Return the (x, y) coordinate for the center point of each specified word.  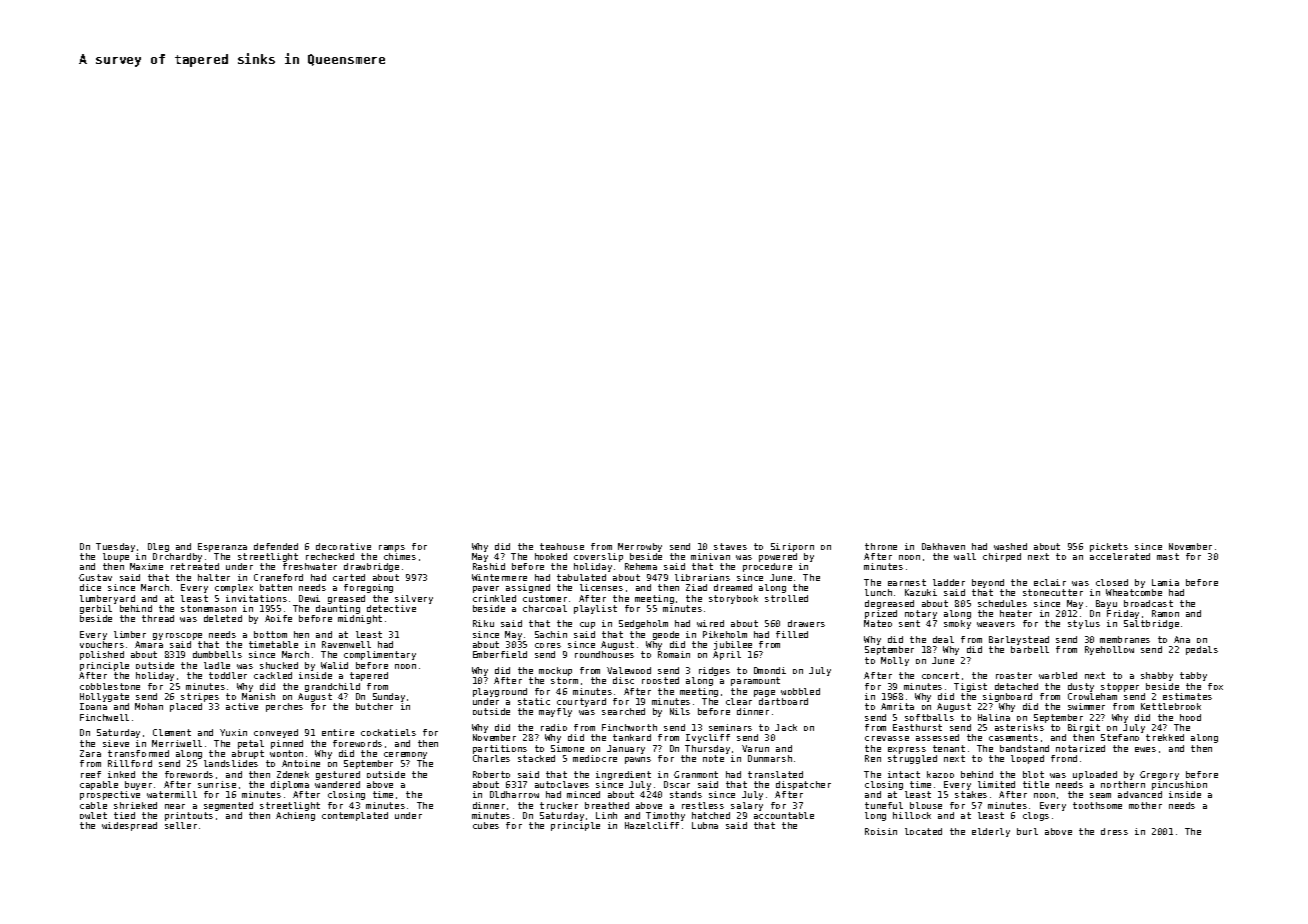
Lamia (1165, 582)
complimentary (380, 655)
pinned (287, 744)
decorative (343, 546)
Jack (786, 727)
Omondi (770, 670)
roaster (1014, 675)
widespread (129, 826)
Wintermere (499, 577)
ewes (1145, 749)
